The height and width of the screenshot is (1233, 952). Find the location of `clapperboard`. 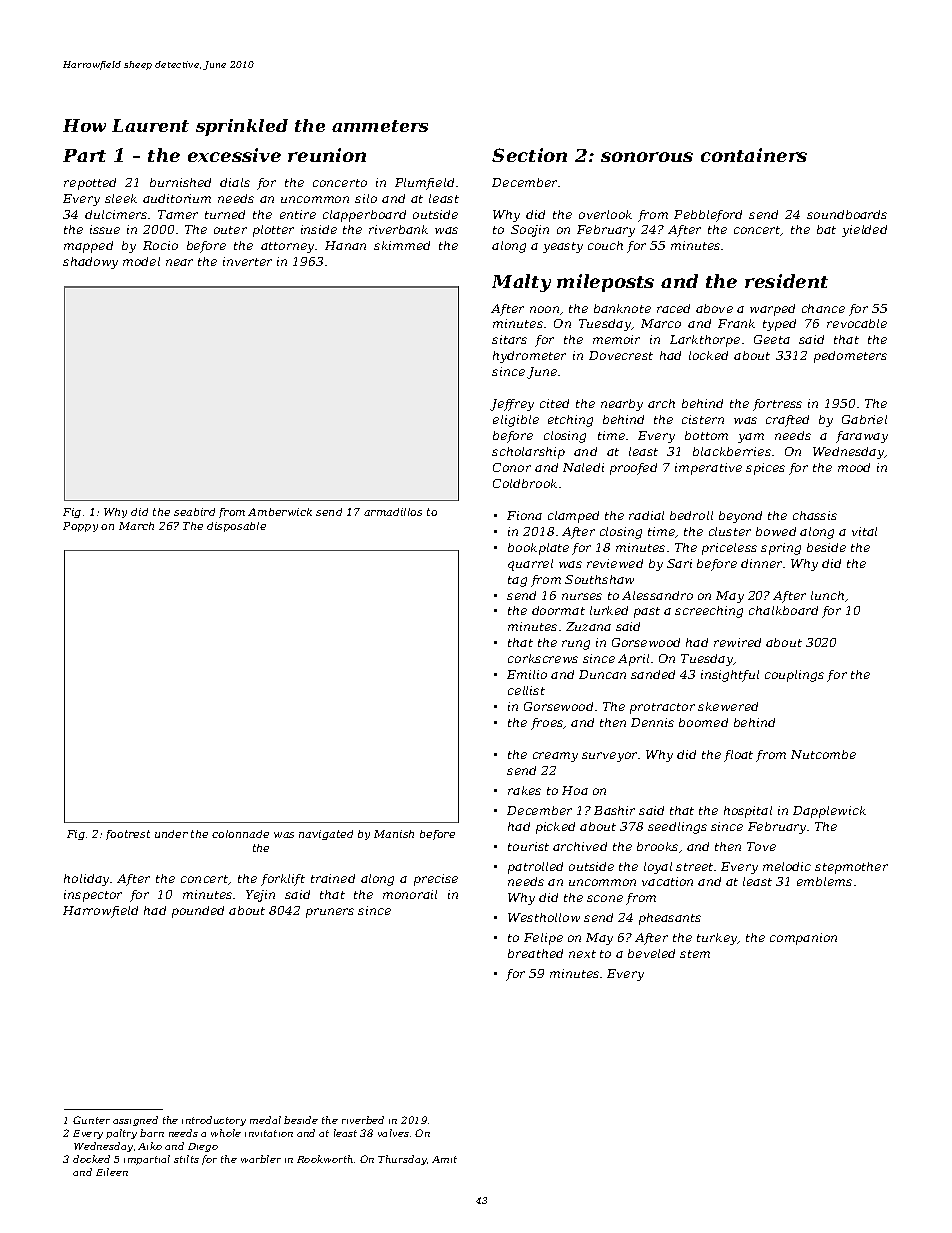

clapperboard is located at coordinates (364, 216).
